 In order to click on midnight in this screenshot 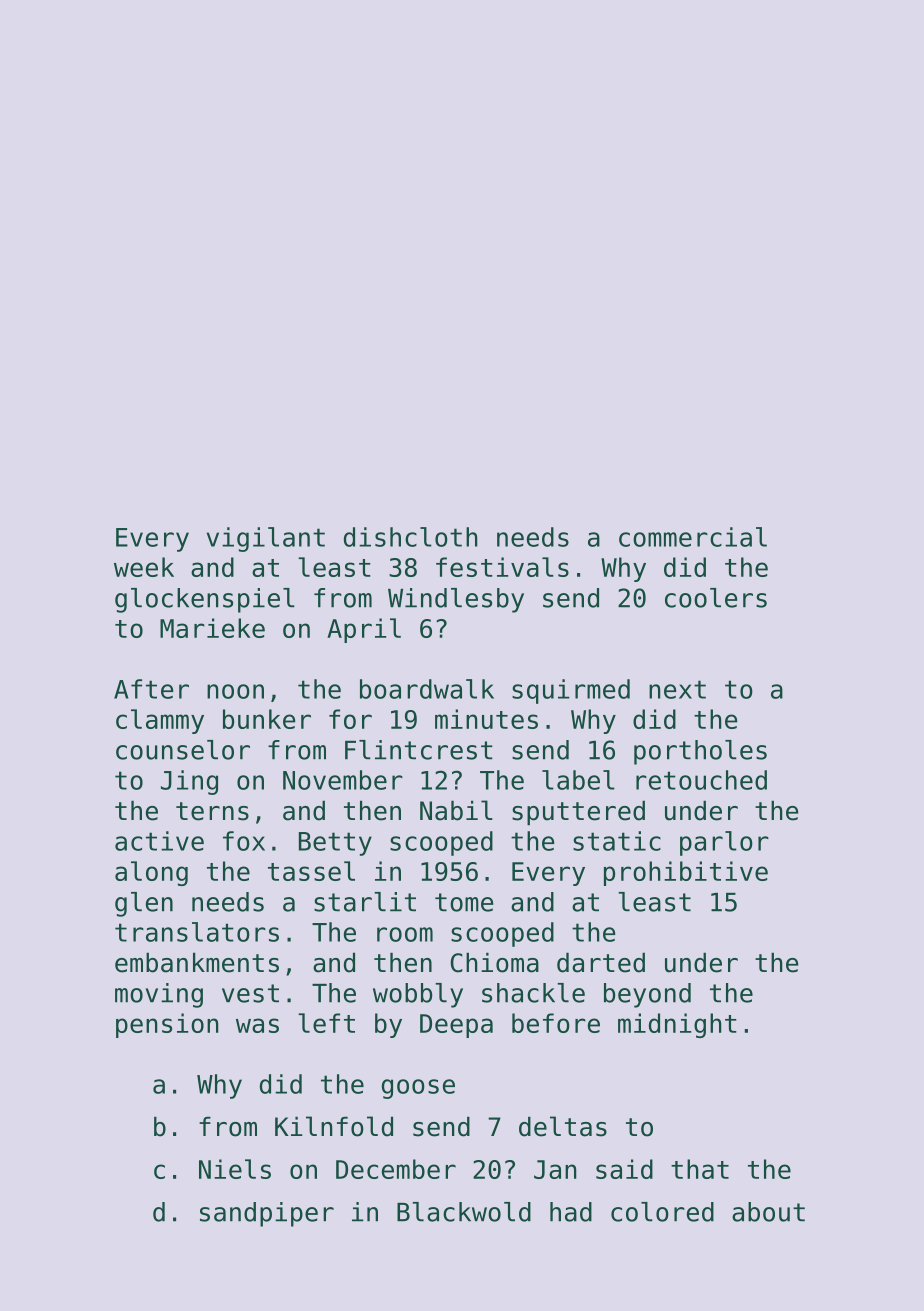, I will do `click(677, 1025)`.
